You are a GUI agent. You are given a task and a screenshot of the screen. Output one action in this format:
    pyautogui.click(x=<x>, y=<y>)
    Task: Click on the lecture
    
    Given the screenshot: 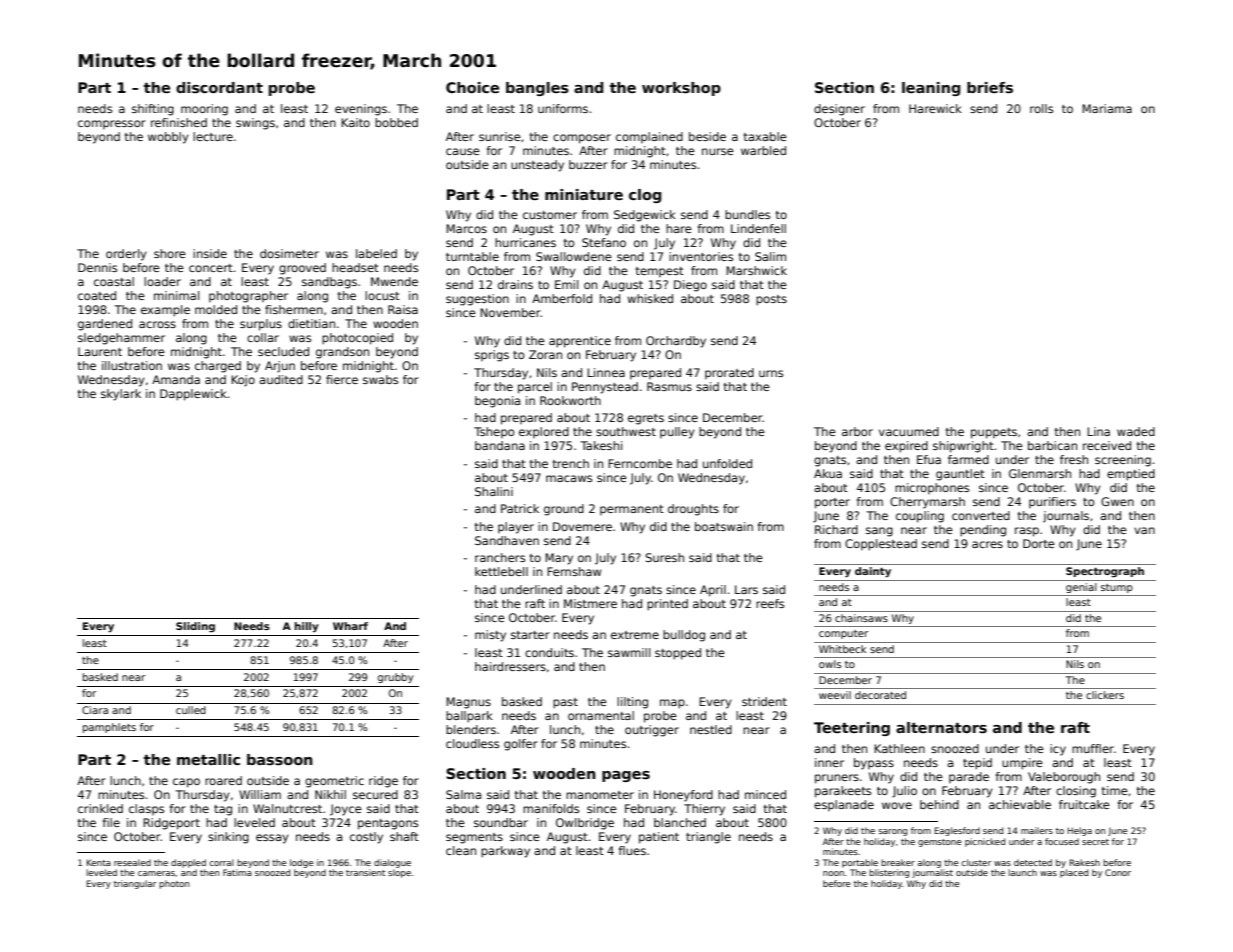 What is the action you would take?
    pyautogui.click(x=213, y=136)
